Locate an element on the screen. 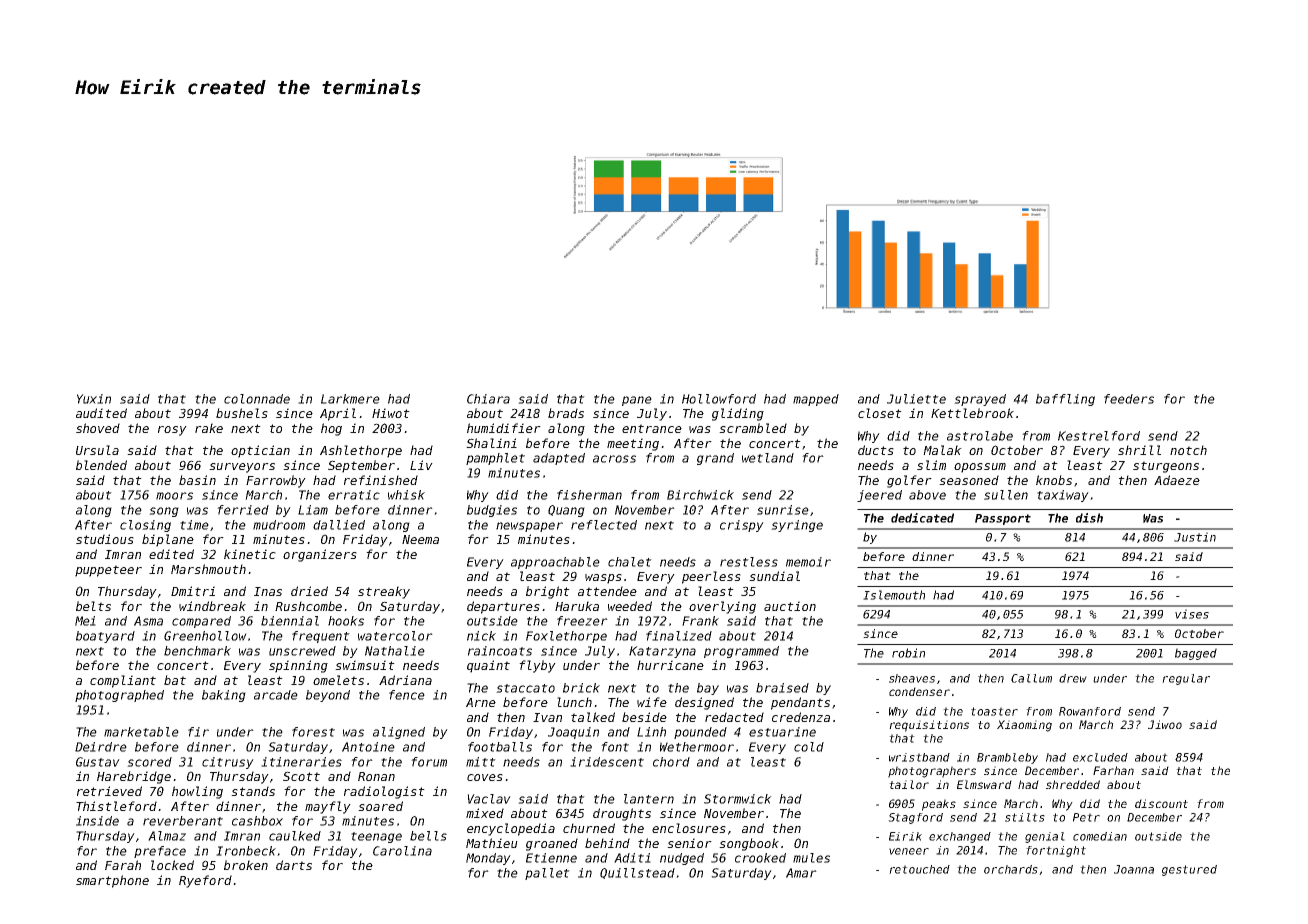  Farah is located at coordinates (123, 865).
